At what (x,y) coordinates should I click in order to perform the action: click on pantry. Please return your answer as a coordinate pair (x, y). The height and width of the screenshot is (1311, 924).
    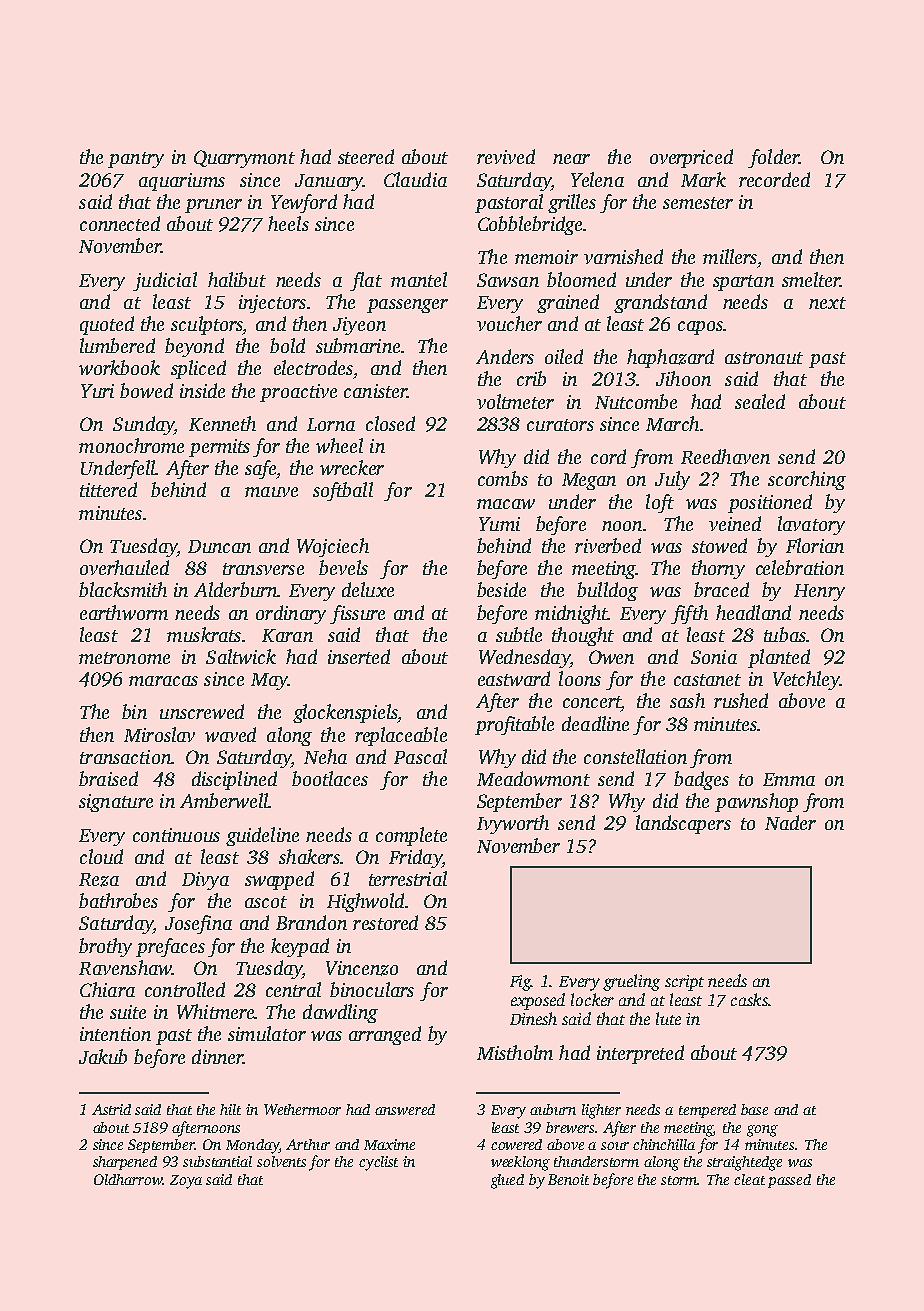
    Looking at the image, I should click on (136, 160).
